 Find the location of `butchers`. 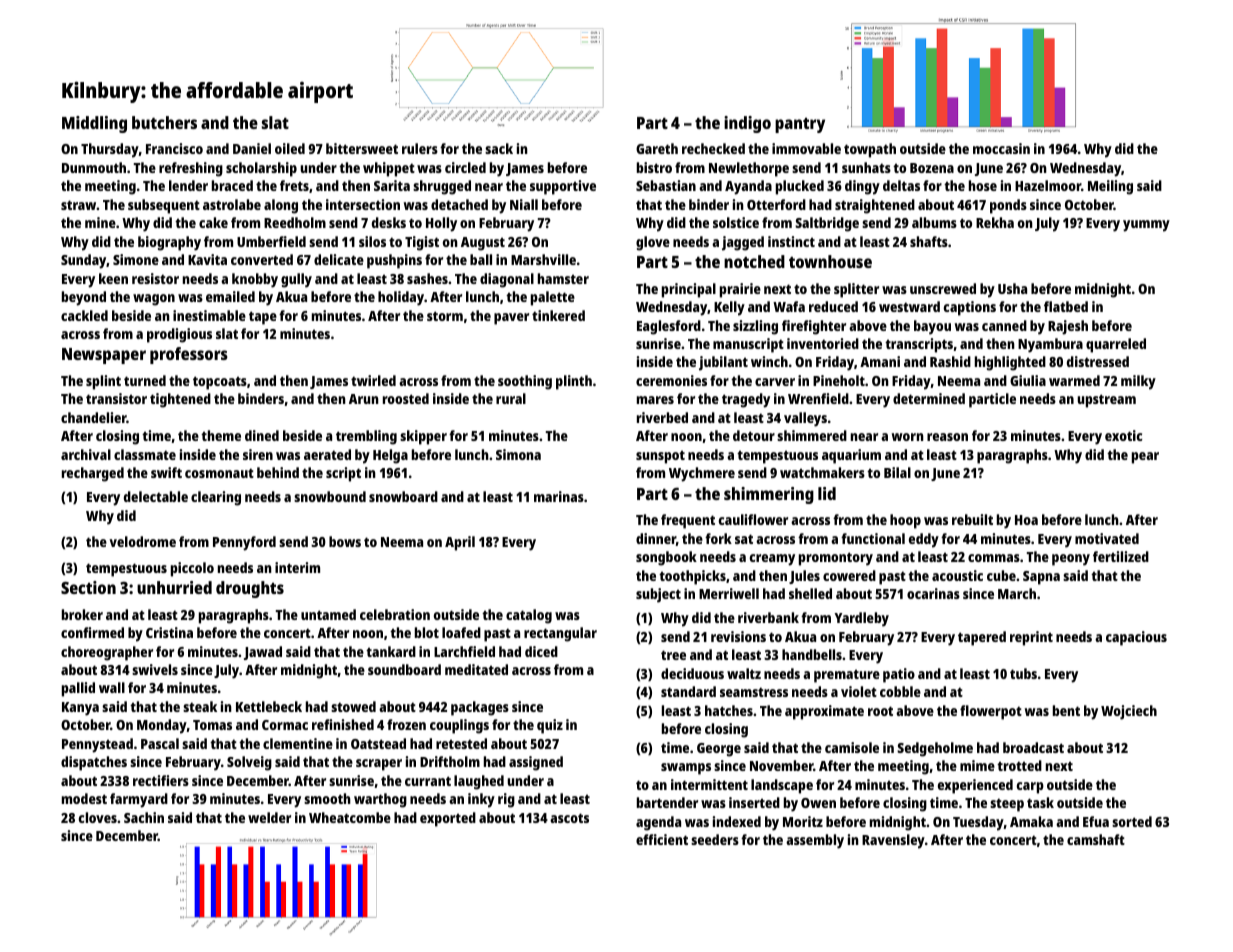

butchers is located at coordinates (164, 122).
